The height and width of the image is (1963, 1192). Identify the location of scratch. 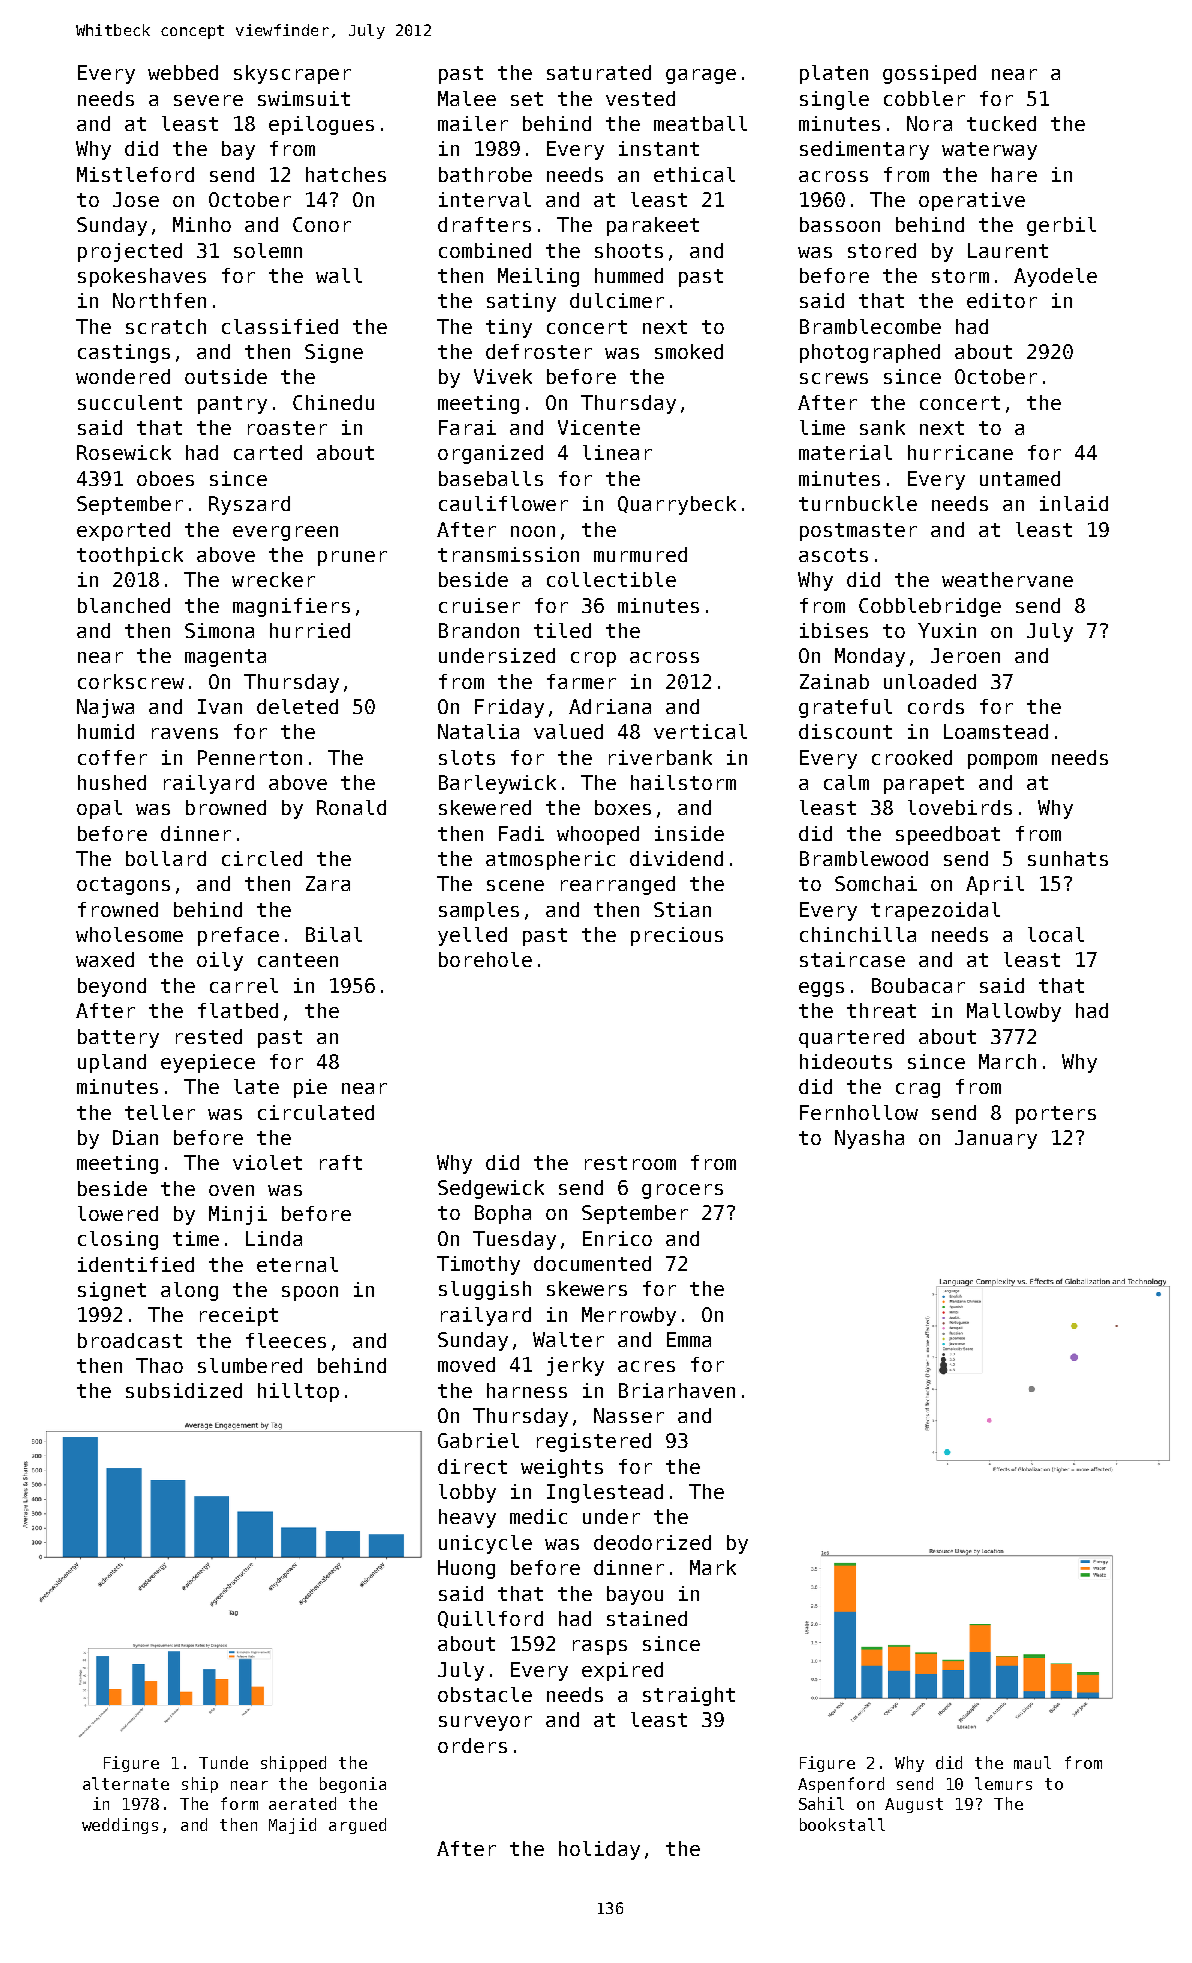
(166, 326).
